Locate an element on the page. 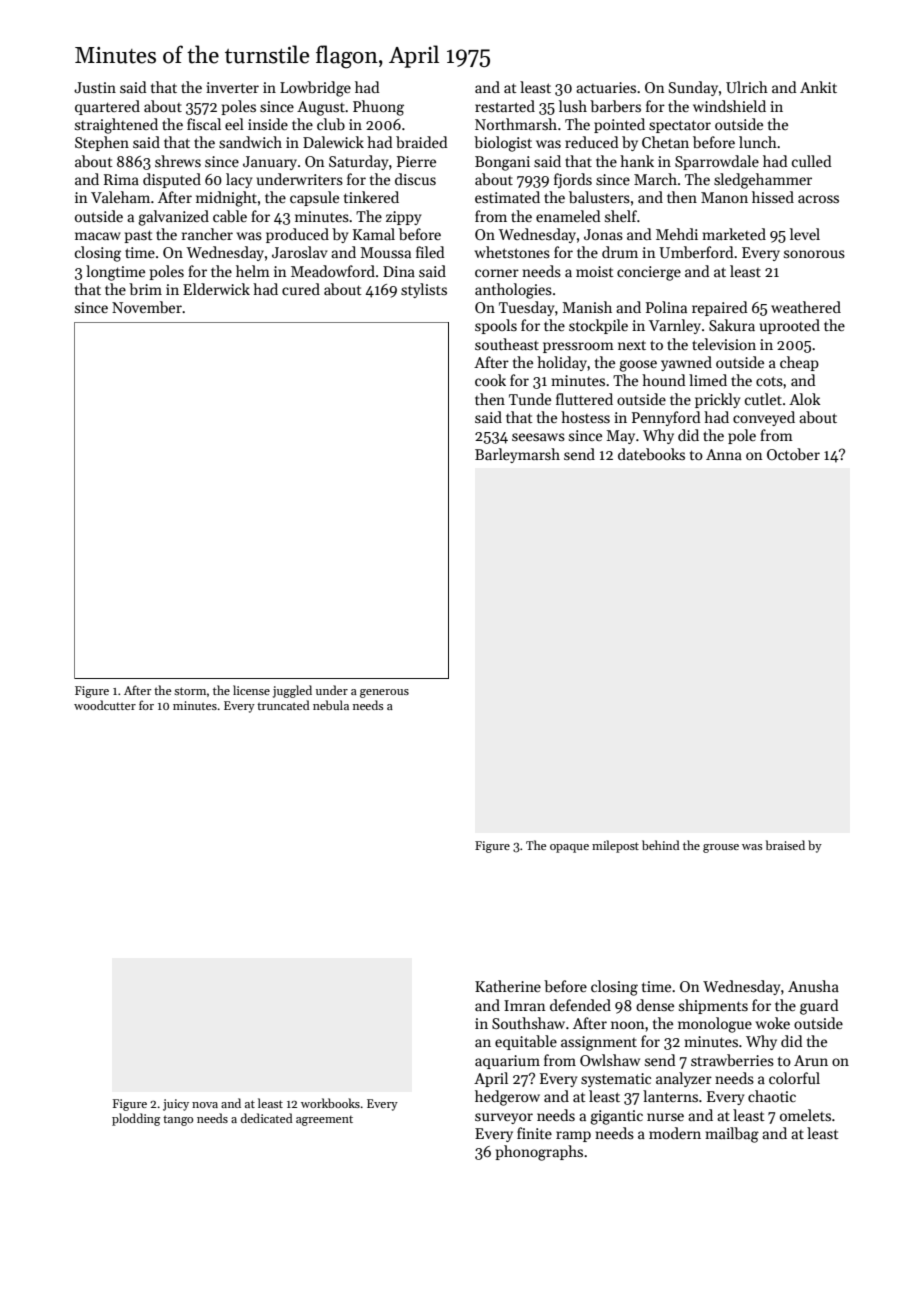 Image resolution: width=924 pixels, height=1308 pixels. storm is located at coordinates (190, 691).
